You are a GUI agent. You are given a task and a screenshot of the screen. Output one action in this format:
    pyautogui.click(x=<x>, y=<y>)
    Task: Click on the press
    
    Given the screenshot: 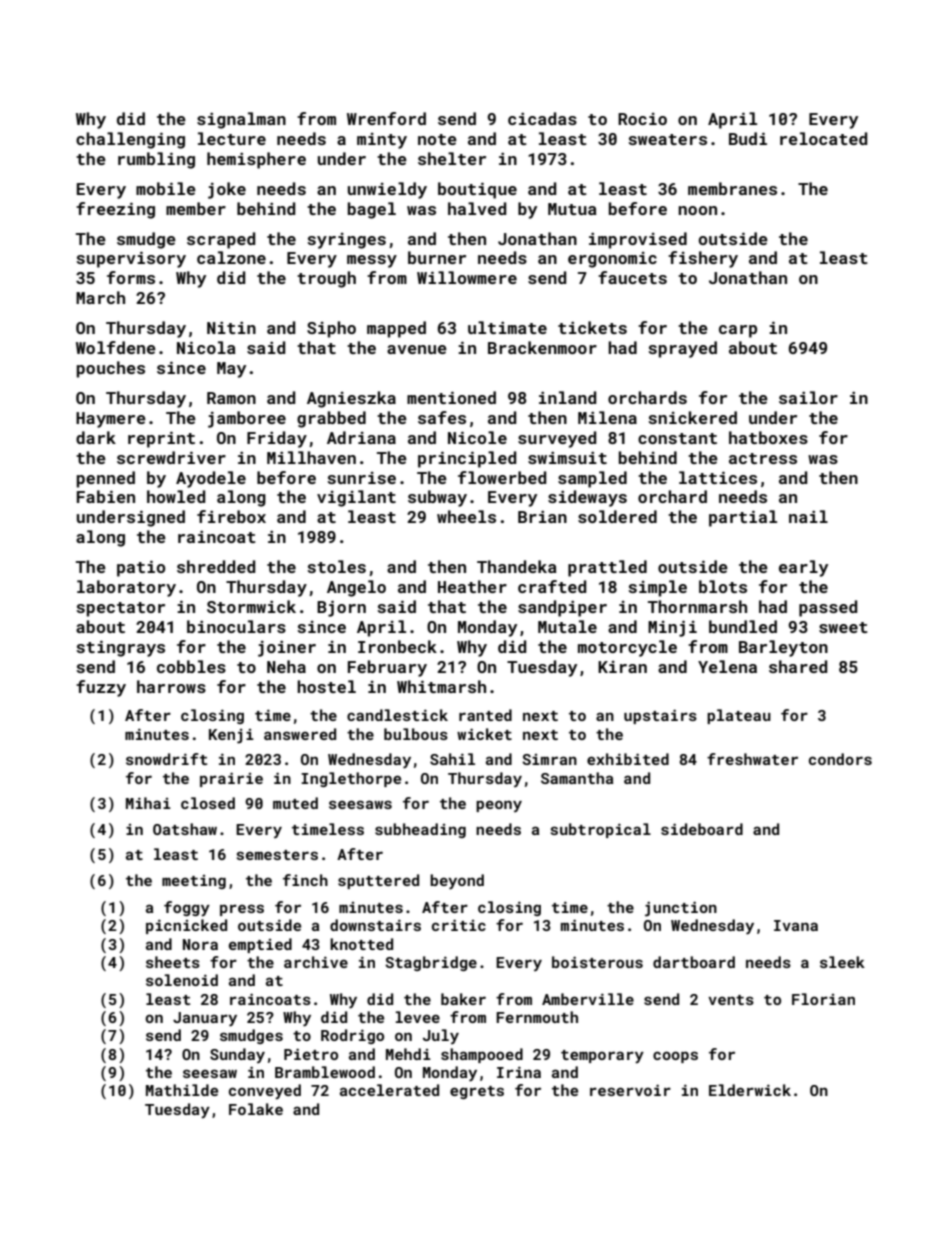 What is the action you would take?
    pyautogui.click(x=242, y=910)
